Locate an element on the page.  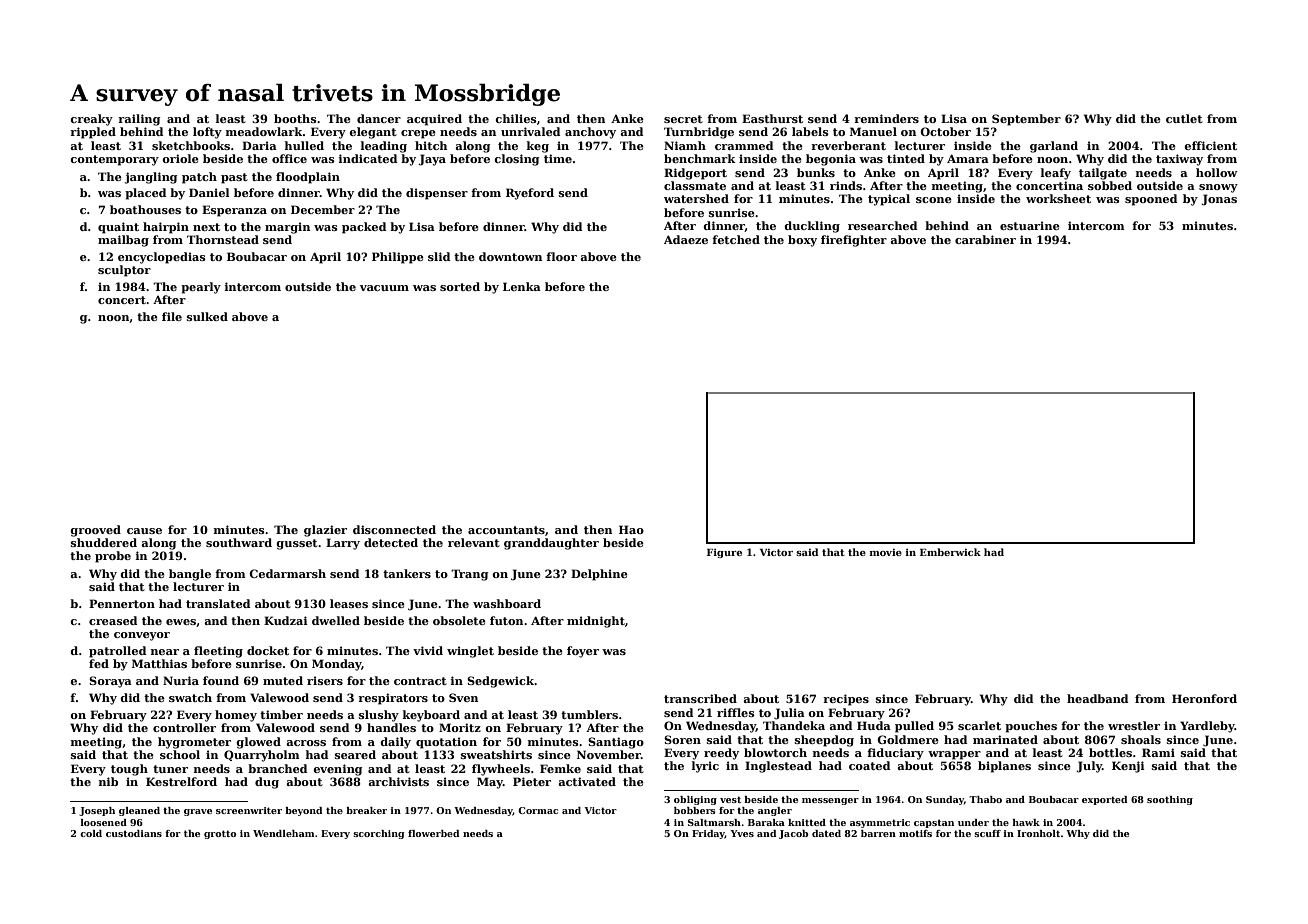
grooved is located at coordinates (95, 531).
